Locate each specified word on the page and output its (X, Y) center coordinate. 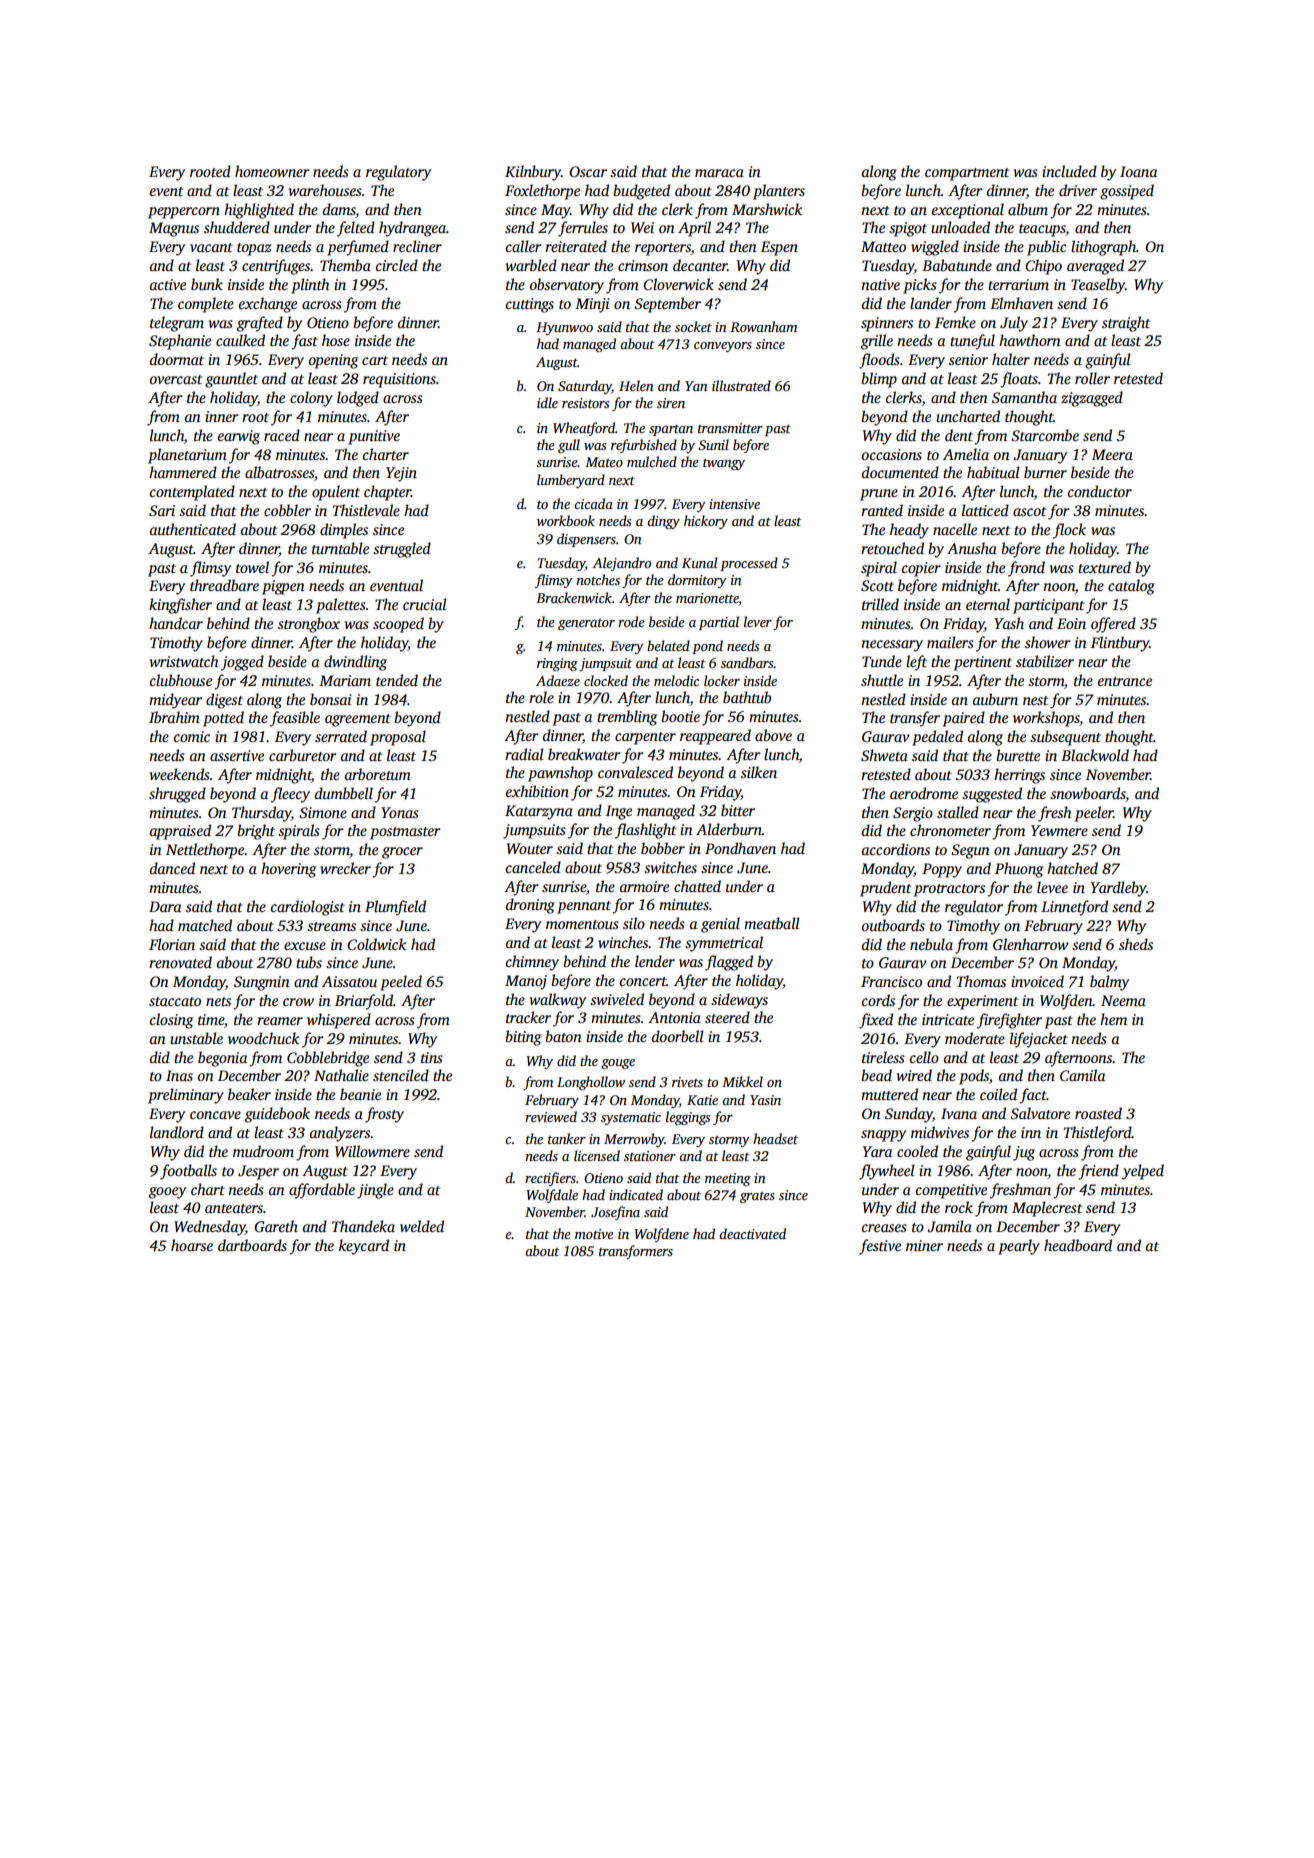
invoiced (1037, 981)
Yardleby (1119, 889)
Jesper (258, 1172)
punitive (374, 437)
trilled (880, 604)
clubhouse (181, 680)
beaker (249, 1094)
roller (1092, 378)
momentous (582, 924)
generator (586, 624)
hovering (288, 870)
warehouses (325, 190)
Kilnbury (533, 173)
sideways (739, 1001)
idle (547, 402)
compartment (967, 174)
